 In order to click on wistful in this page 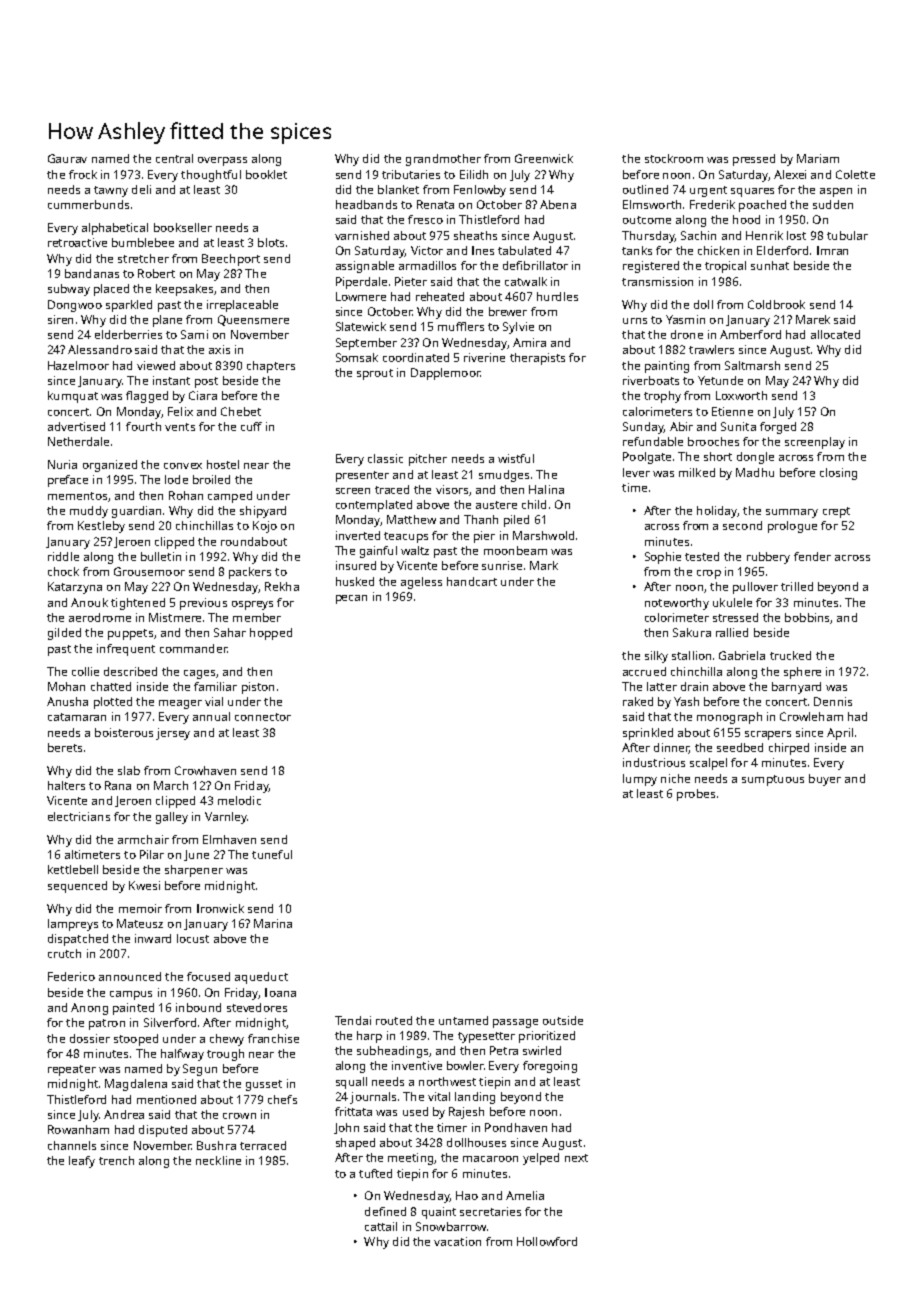, I will do `click(516, 458)`.
